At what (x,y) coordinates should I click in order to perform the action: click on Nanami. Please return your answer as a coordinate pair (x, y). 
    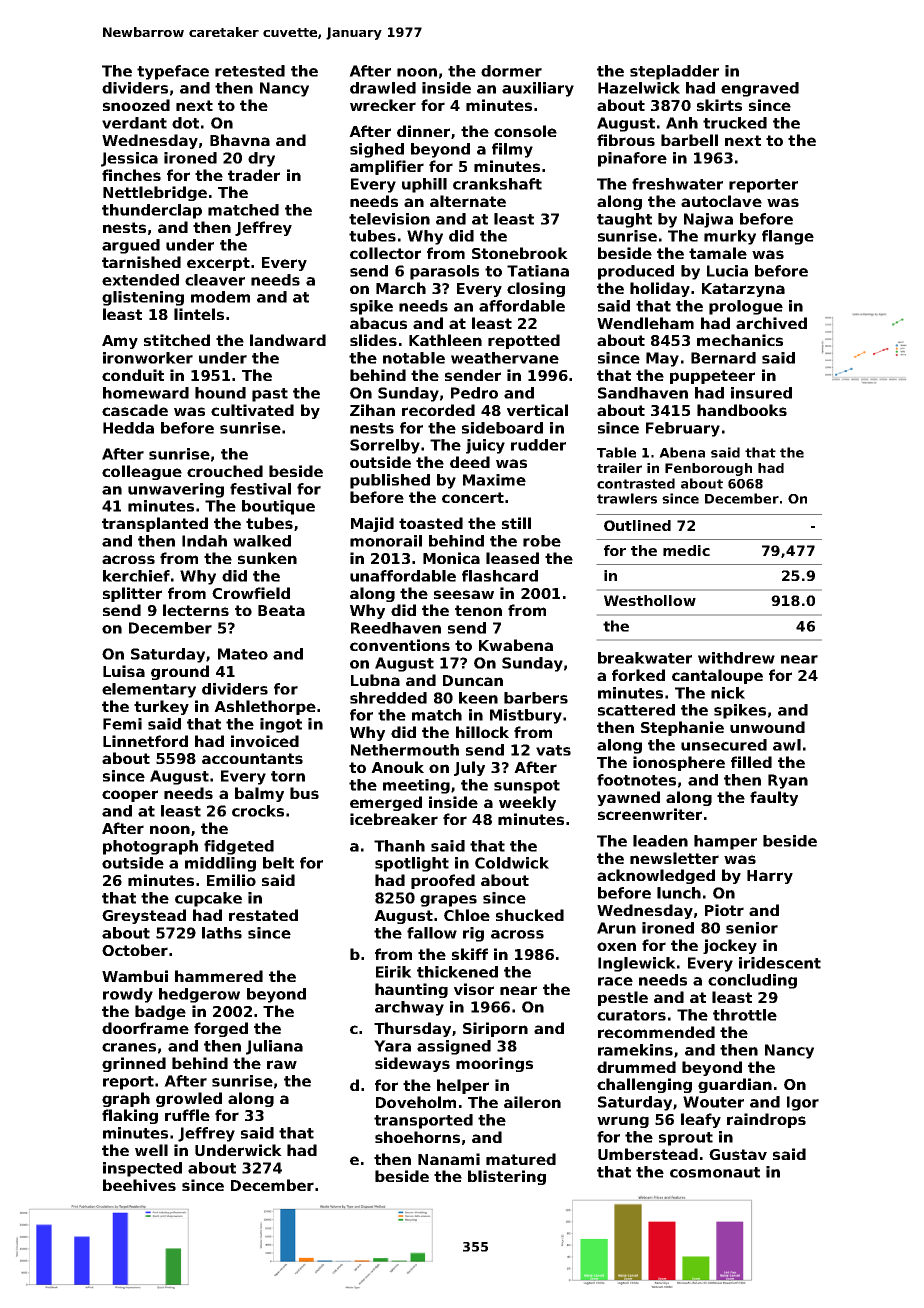
    Looking at the image, I should click on (449, 1159).
